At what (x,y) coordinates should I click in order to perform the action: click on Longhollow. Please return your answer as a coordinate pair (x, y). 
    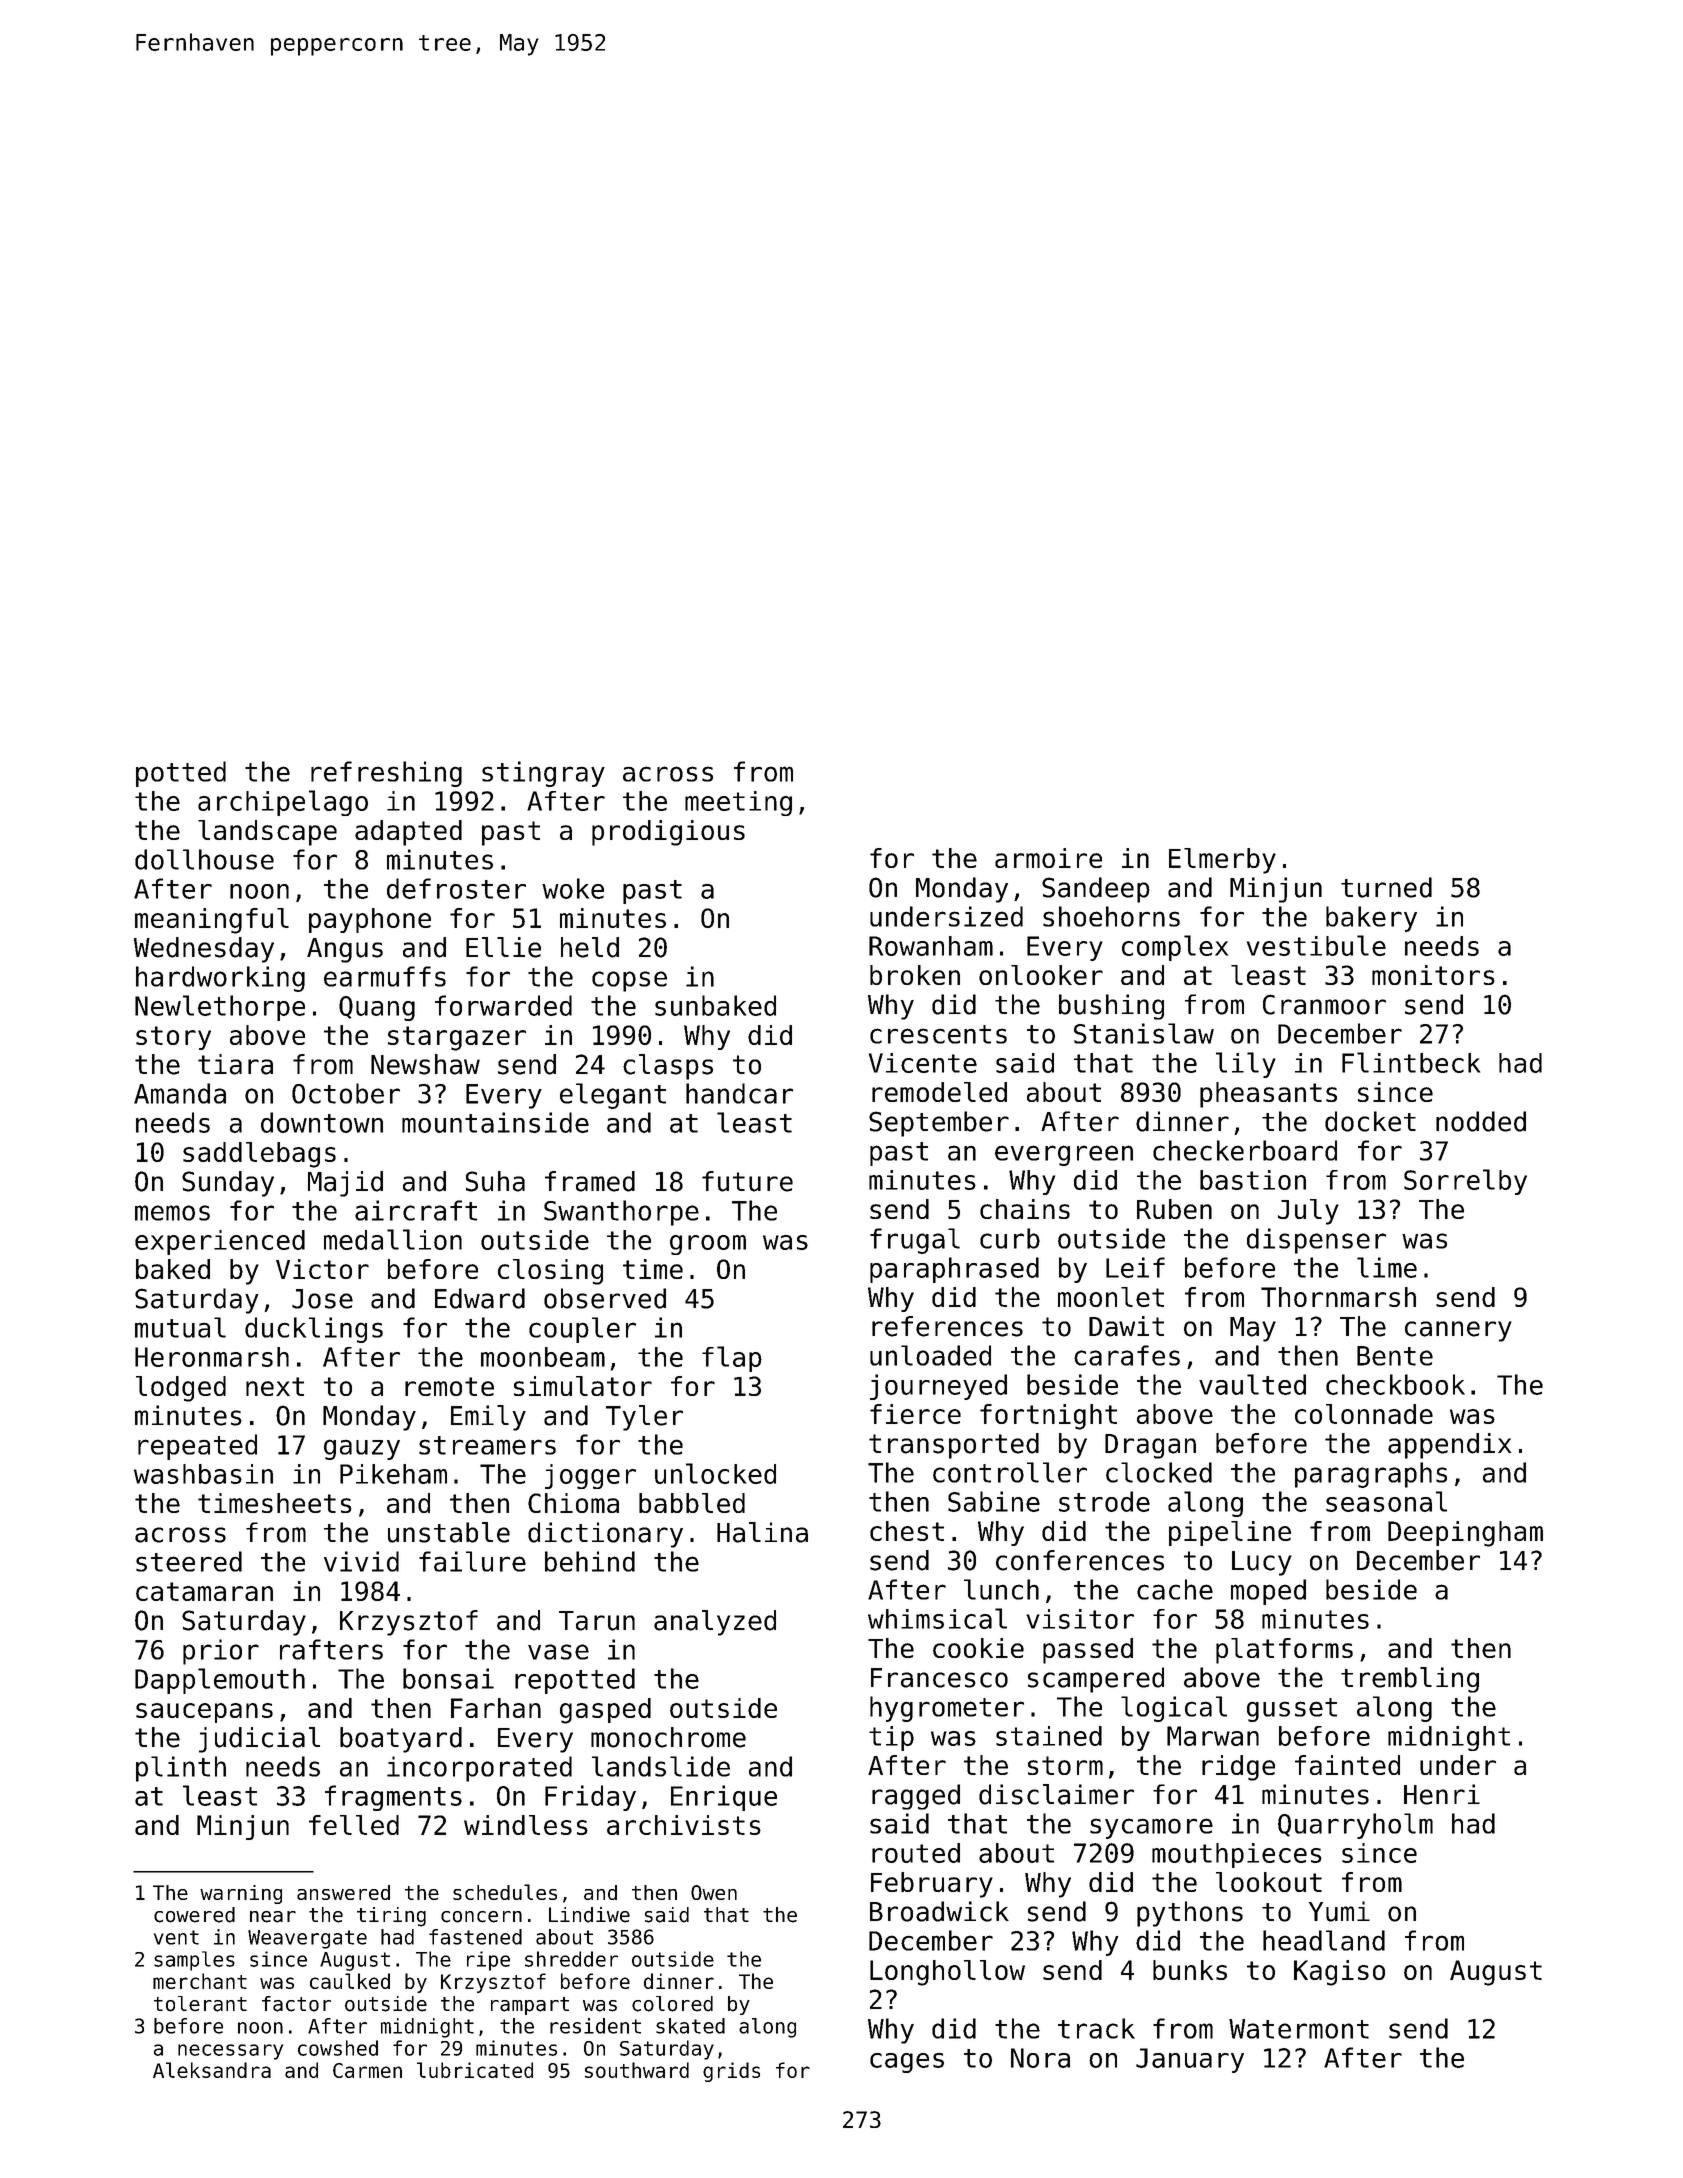
    Looking at the image, I should click on (947, 1973).
